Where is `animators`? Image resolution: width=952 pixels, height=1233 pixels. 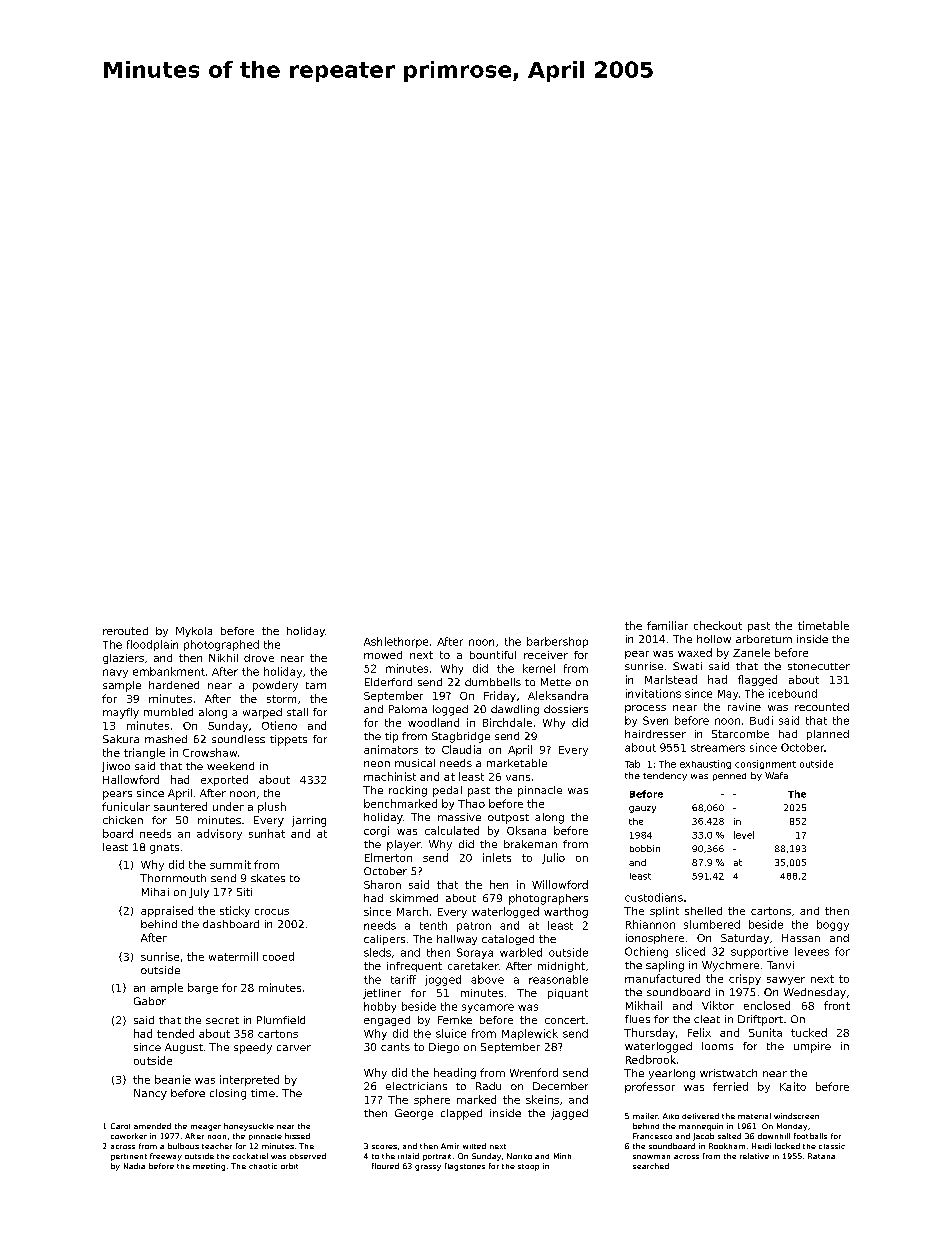 animators is located at coordinates (391, 749).
